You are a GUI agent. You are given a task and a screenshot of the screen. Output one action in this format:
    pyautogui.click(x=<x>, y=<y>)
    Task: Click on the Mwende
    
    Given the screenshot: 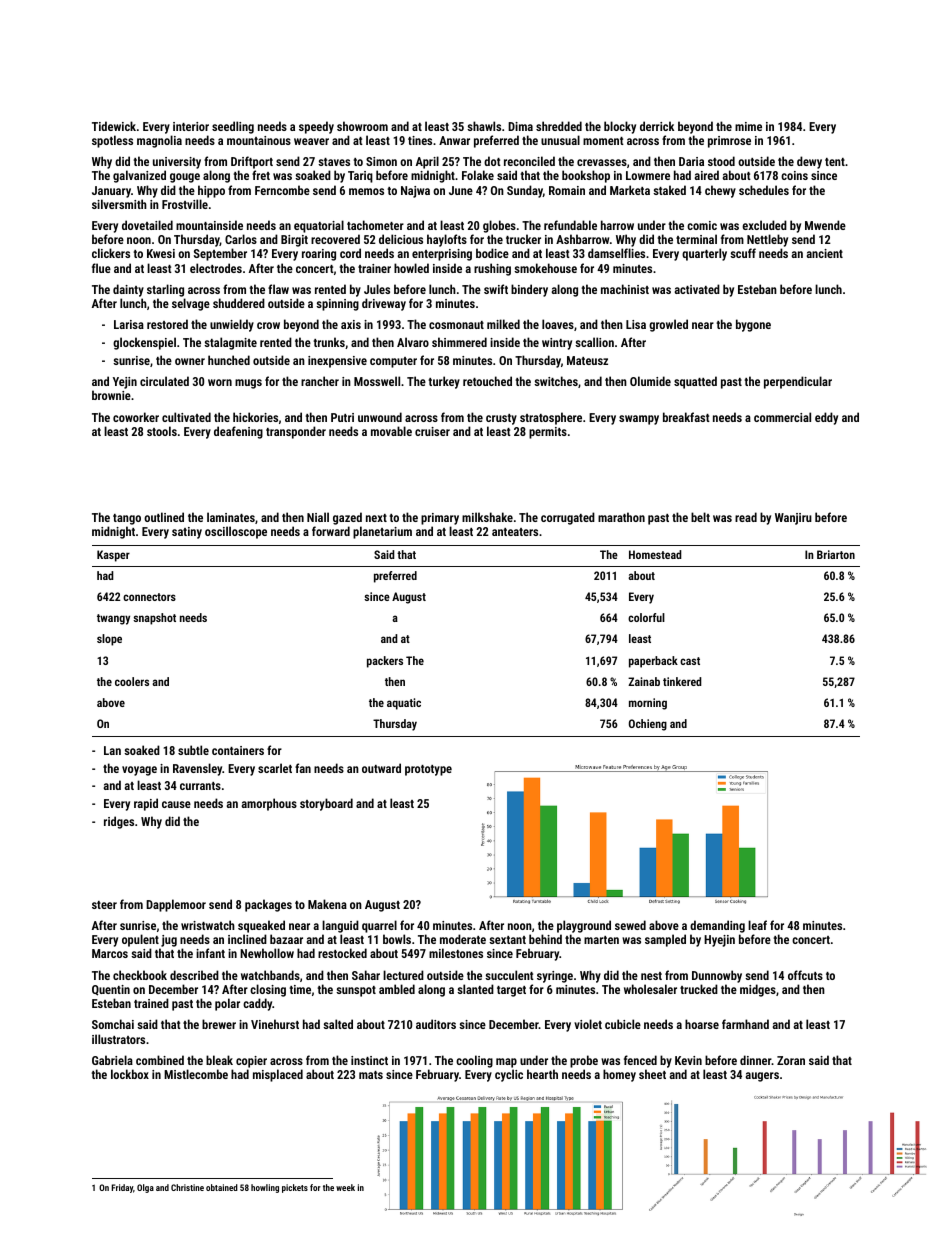 What is the action you would take?
    pyautogui.click(x=825, y=225)
